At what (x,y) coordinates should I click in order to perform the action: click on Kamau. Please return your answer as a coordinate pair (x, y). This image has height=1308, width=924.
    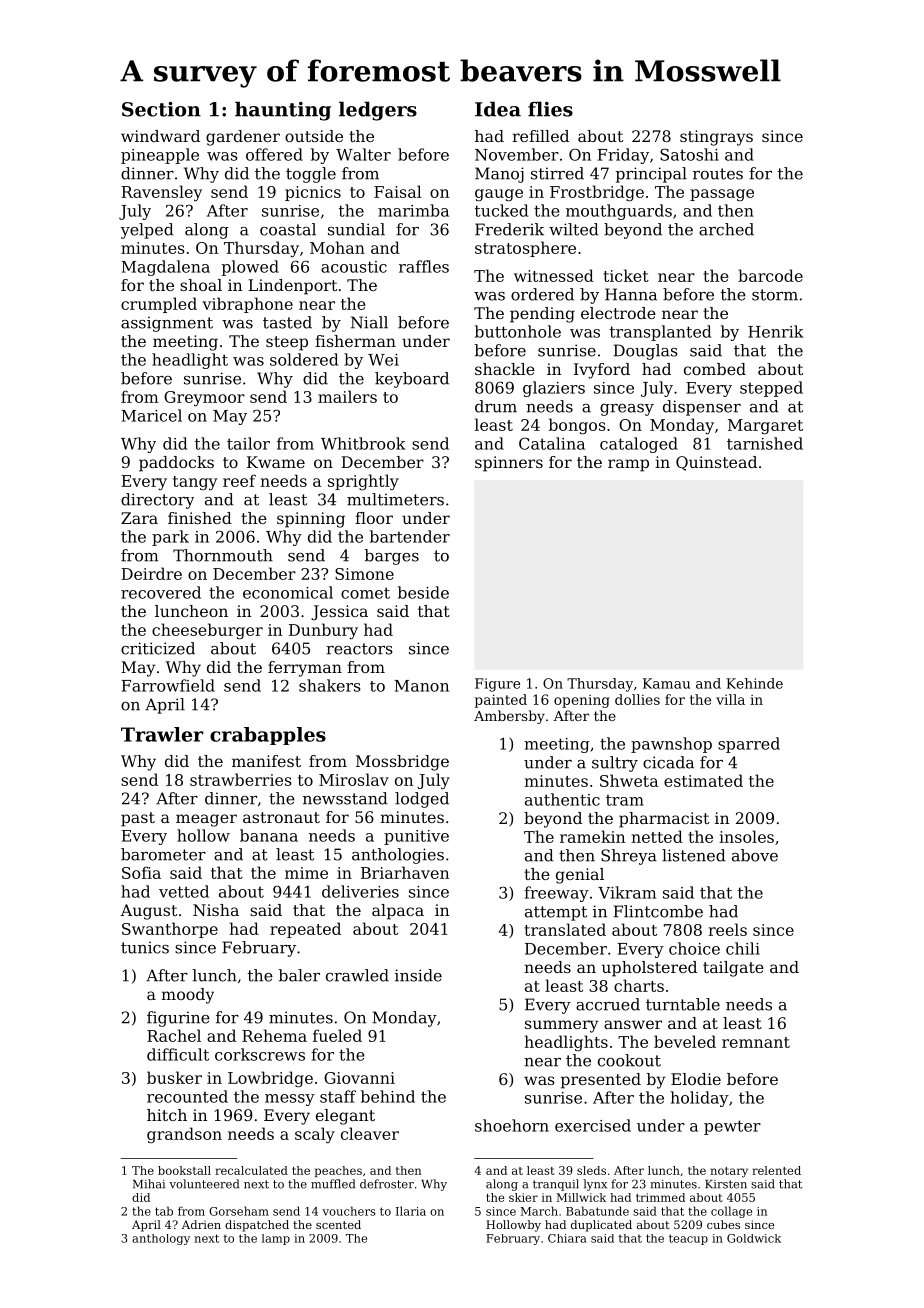
    Looking at the image, I should click on (666, 683).
